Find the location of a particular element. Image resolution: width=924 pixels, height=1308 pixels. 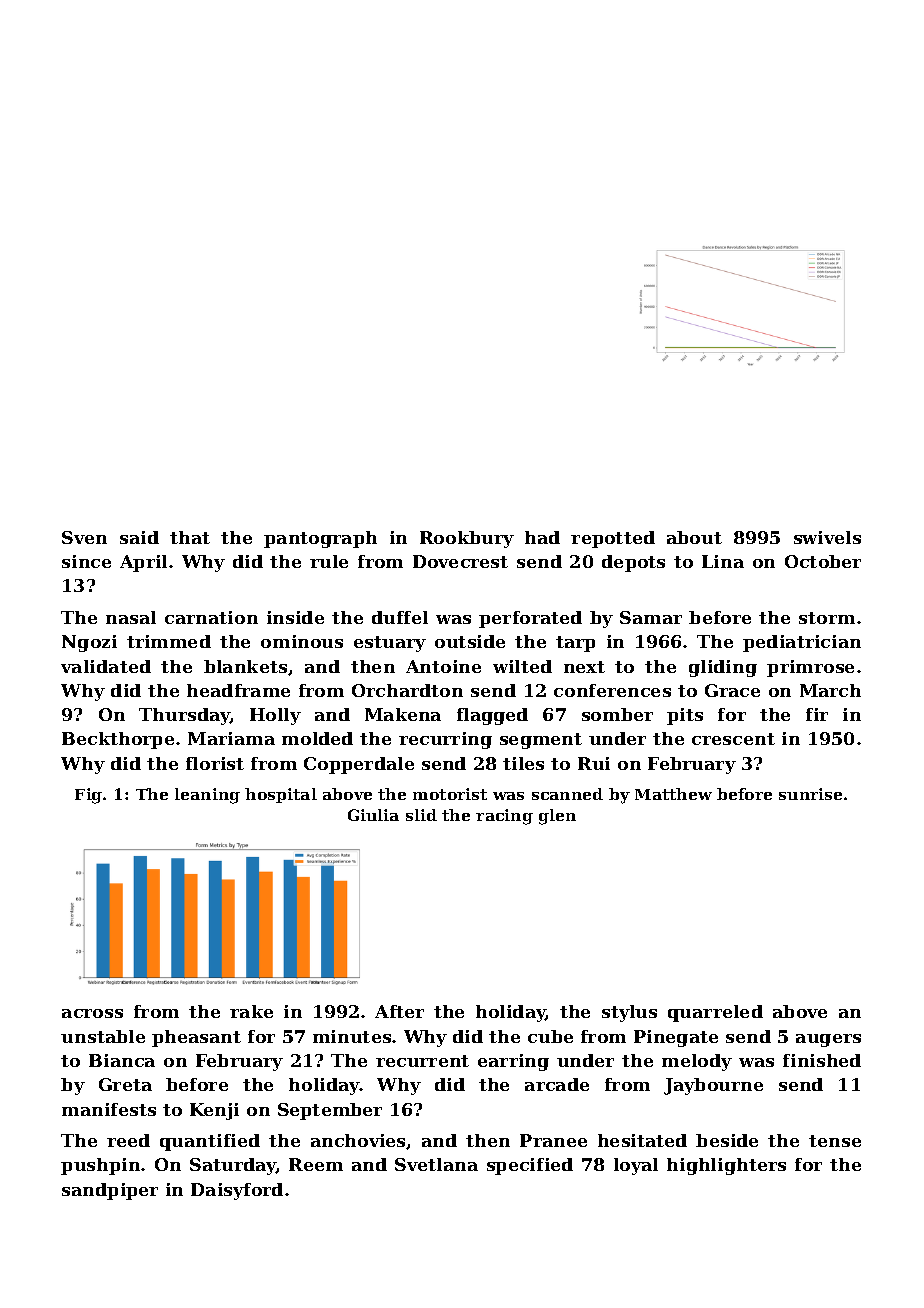

loyal is located at coordinates (636, 1166).
